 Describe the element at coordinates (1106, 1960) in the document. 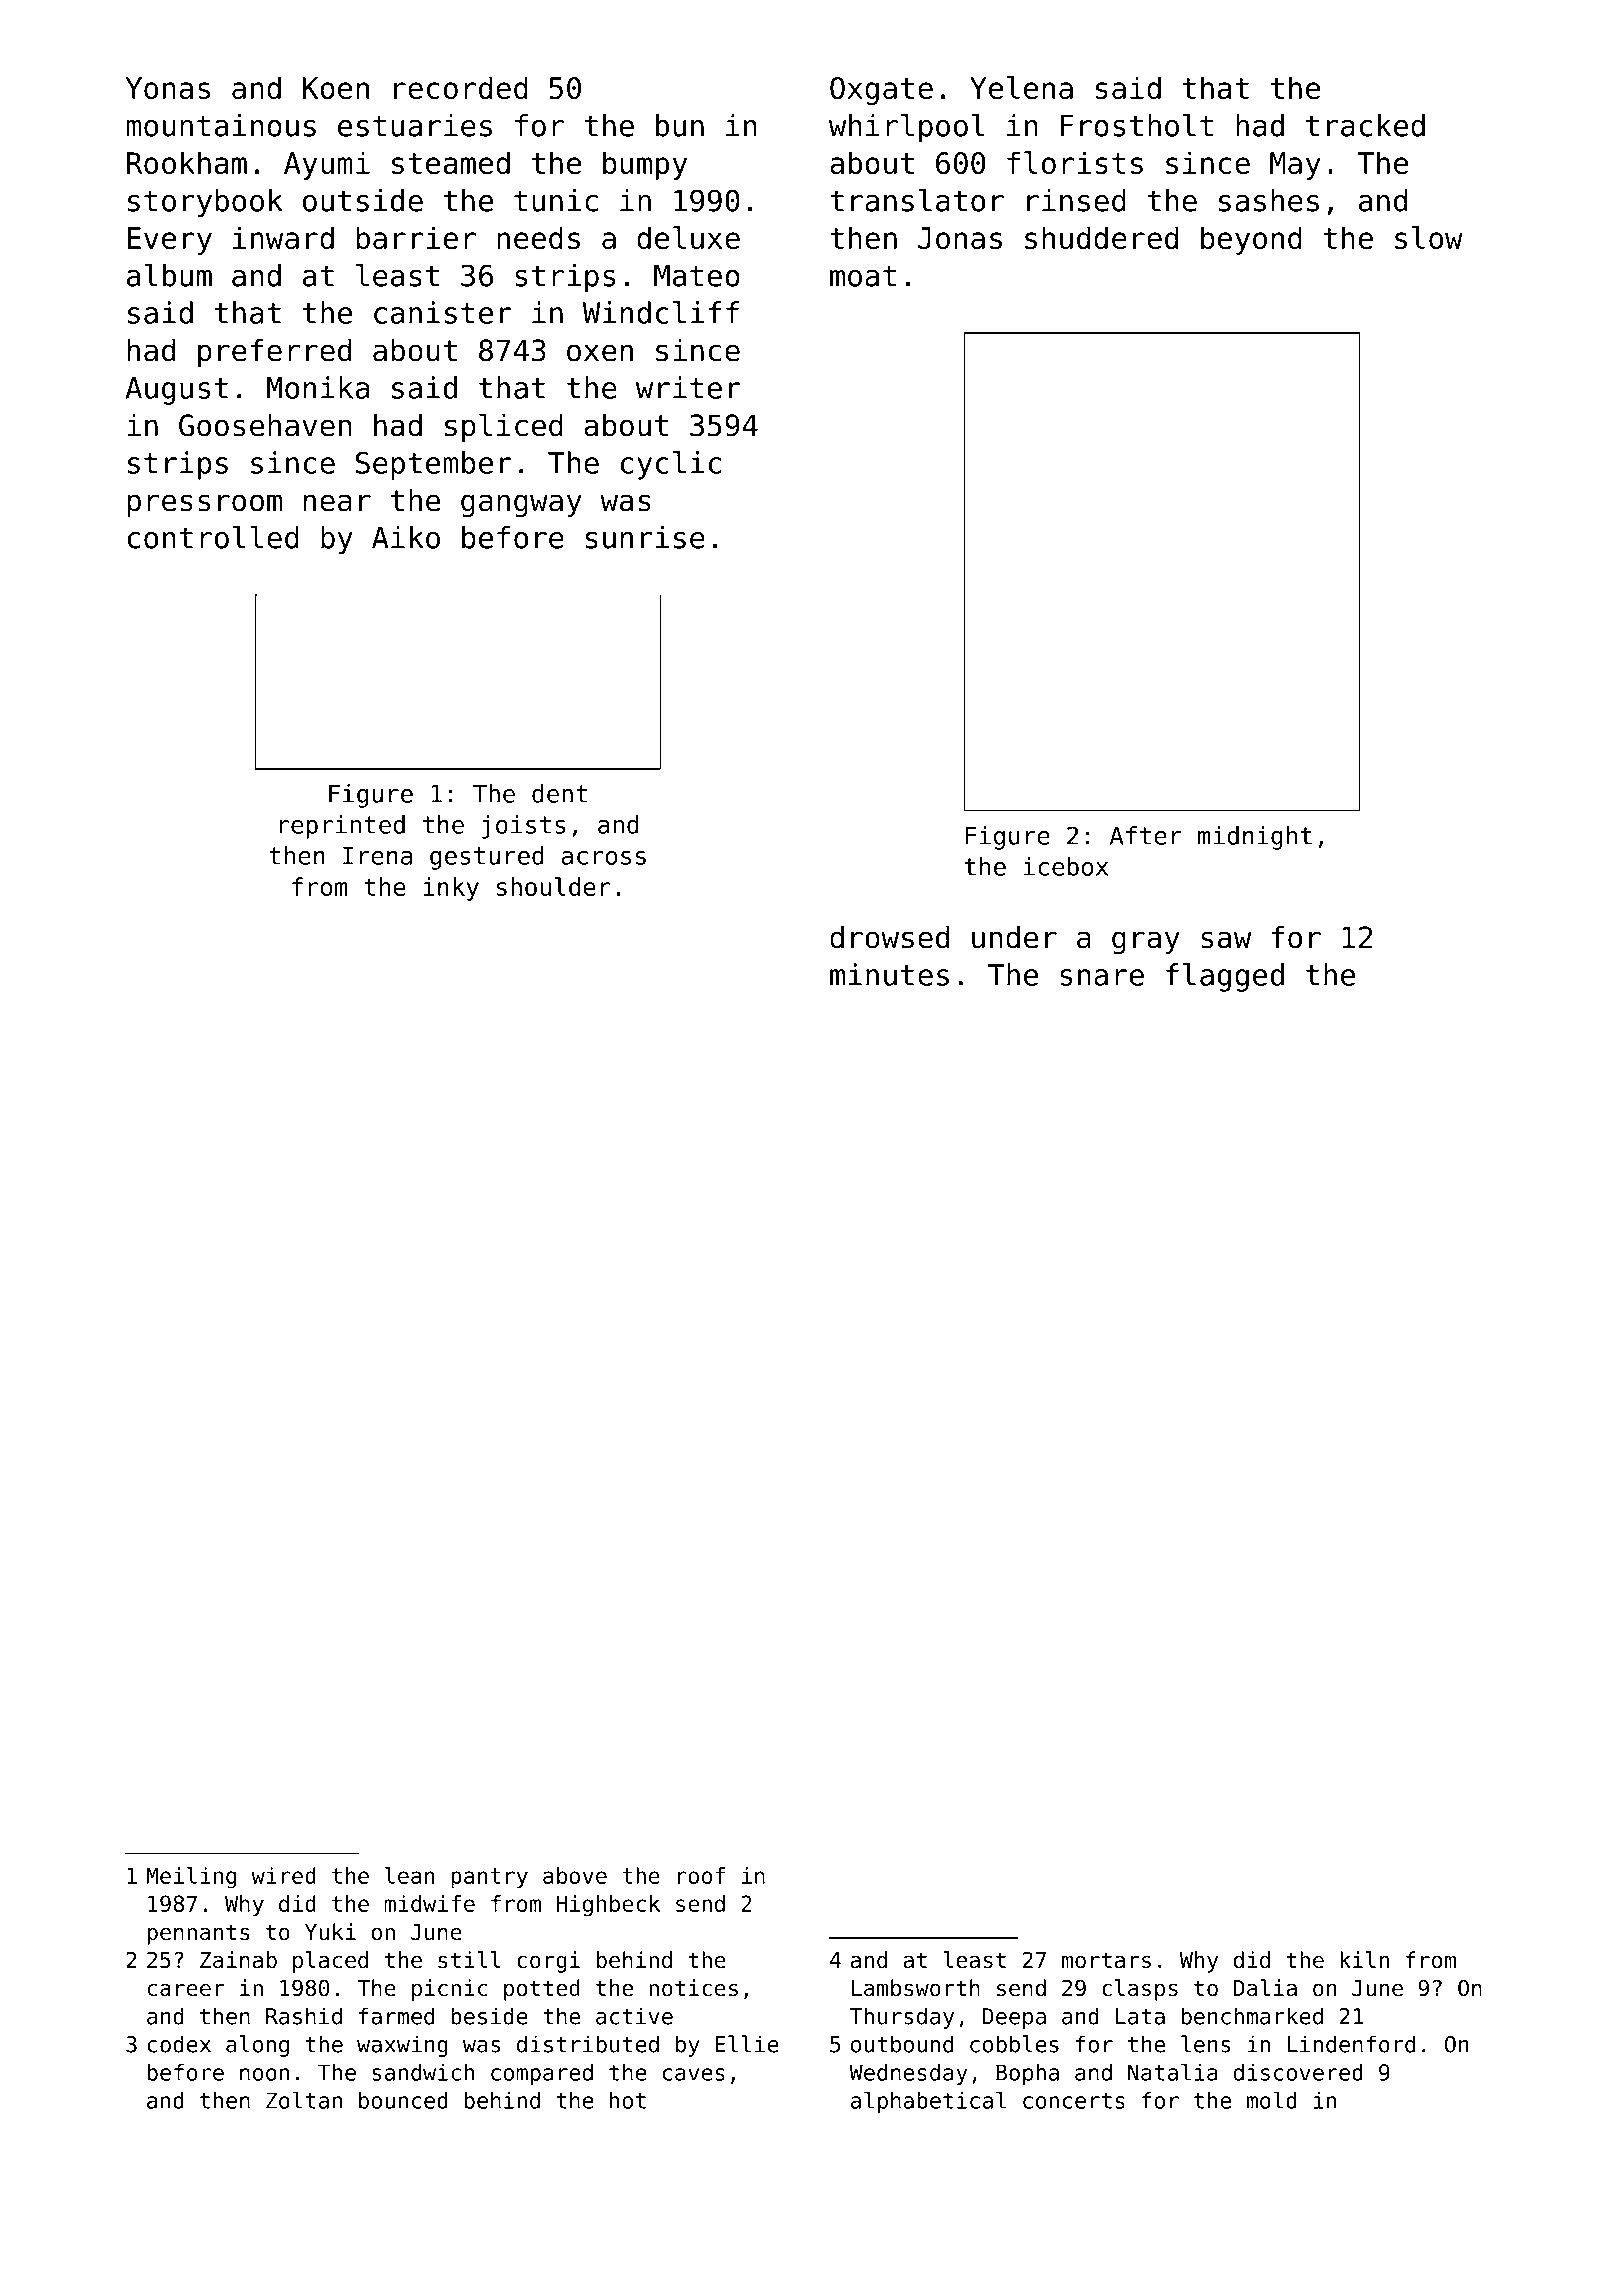

I see `mortars` at that location.
